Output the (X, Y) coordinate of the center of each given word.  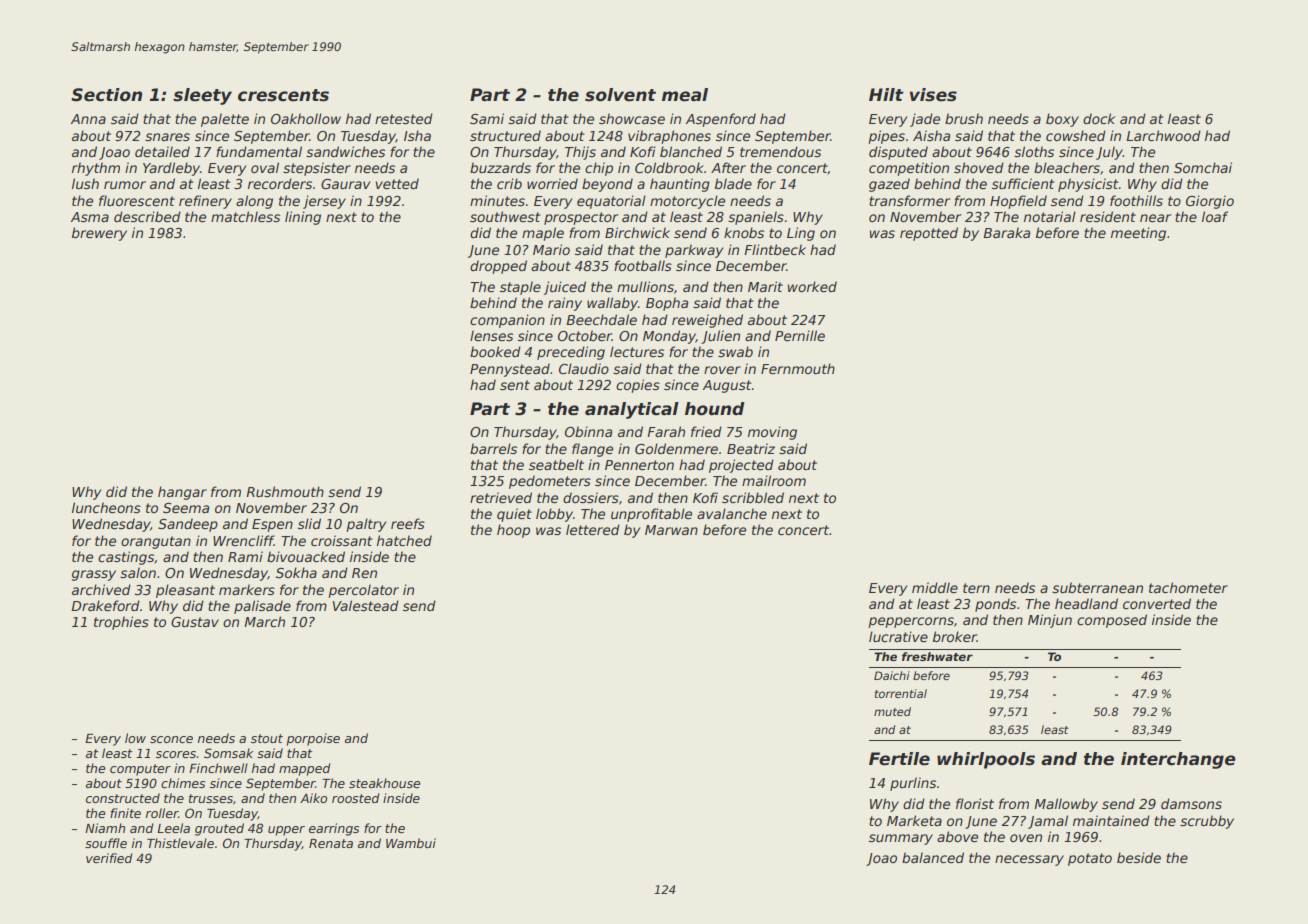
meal (685, 95)
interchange (1178, 760)
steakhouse (384, 783)
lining (303, 218)
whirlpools (986, 760)
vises (933, 95)
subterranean (1097, 587)
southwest (505, 216)
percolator (363, 591)
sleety (202, 96)
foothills (1136, 200)
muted (892, 711)
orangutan (156, 542)
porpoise (313, 739)
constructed (123, 798)
